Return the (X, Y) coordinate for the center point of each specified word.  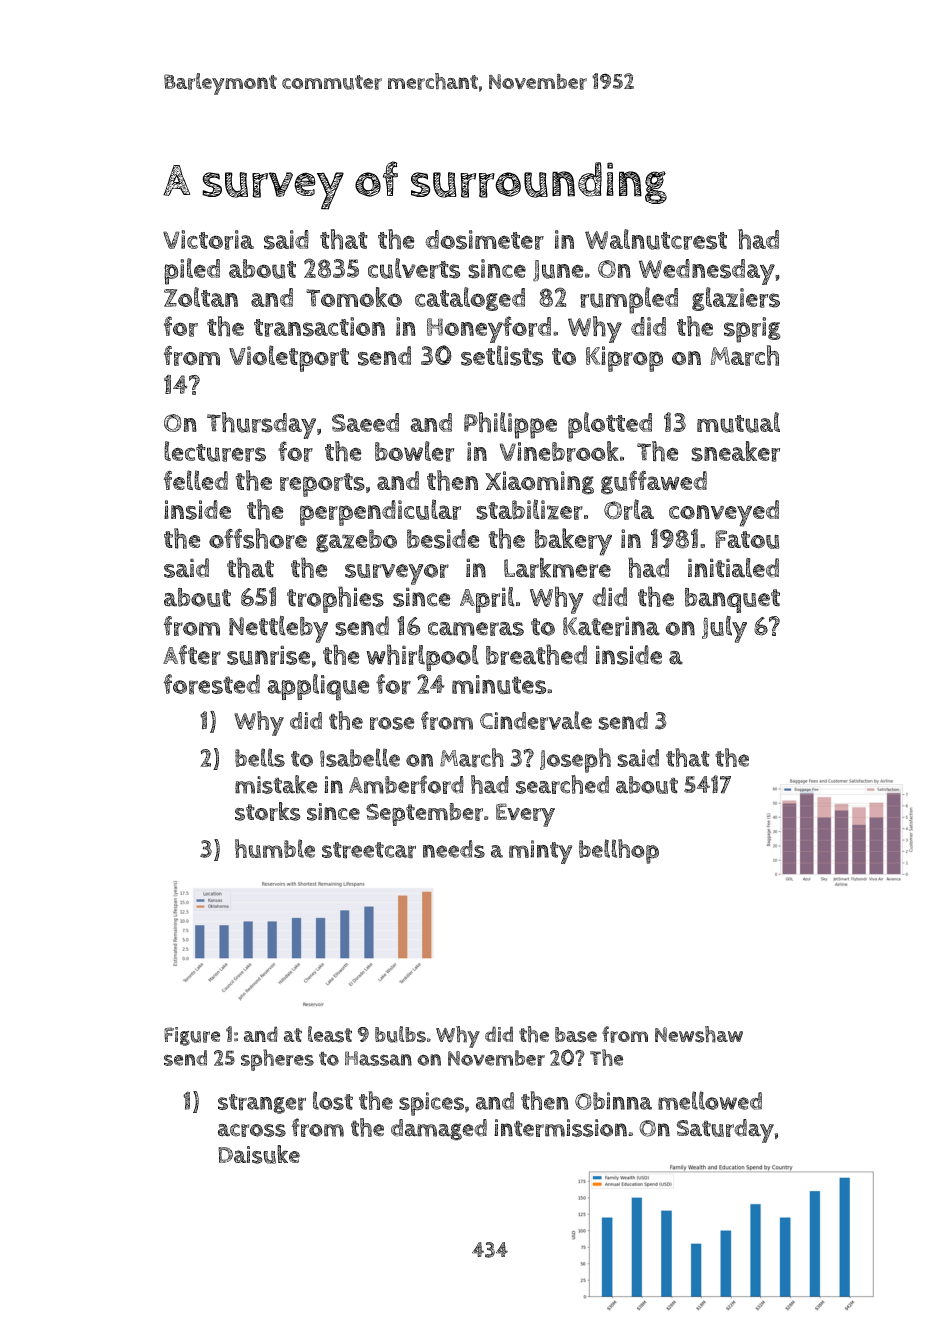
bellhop (619, 851)
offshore (258, 538)
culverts (414, 268)
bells (260, 757)
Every (525, 815)
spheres (277, 1060)
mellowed (710, 1100)
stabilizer (529, 509)
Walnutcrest (656, 239)
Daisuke (259, 1154)
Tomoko (354, 297)
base (576, 1035)
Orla (629, 509)
